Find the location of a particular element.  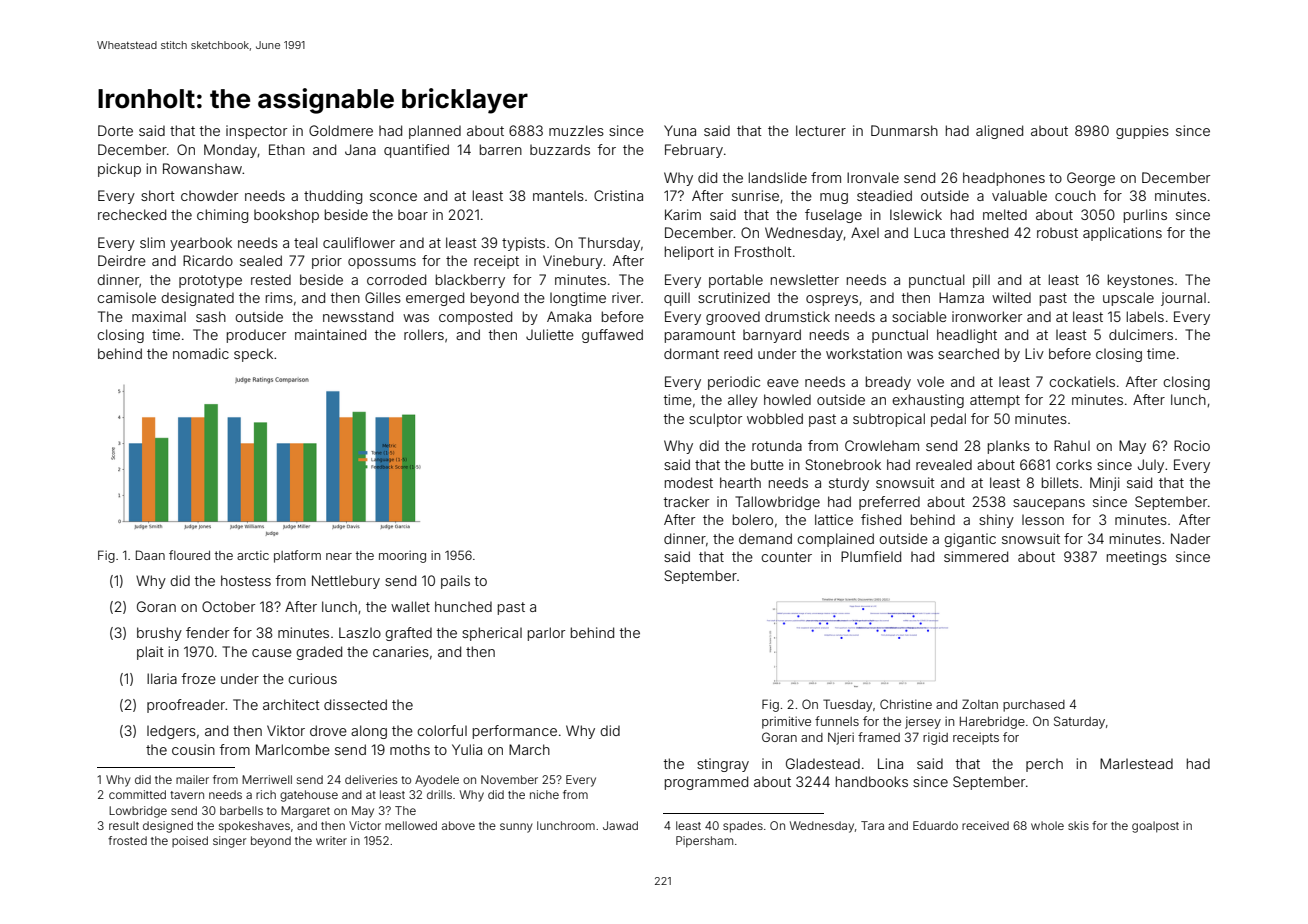

guppies is located at coordinates (1142, 132).
